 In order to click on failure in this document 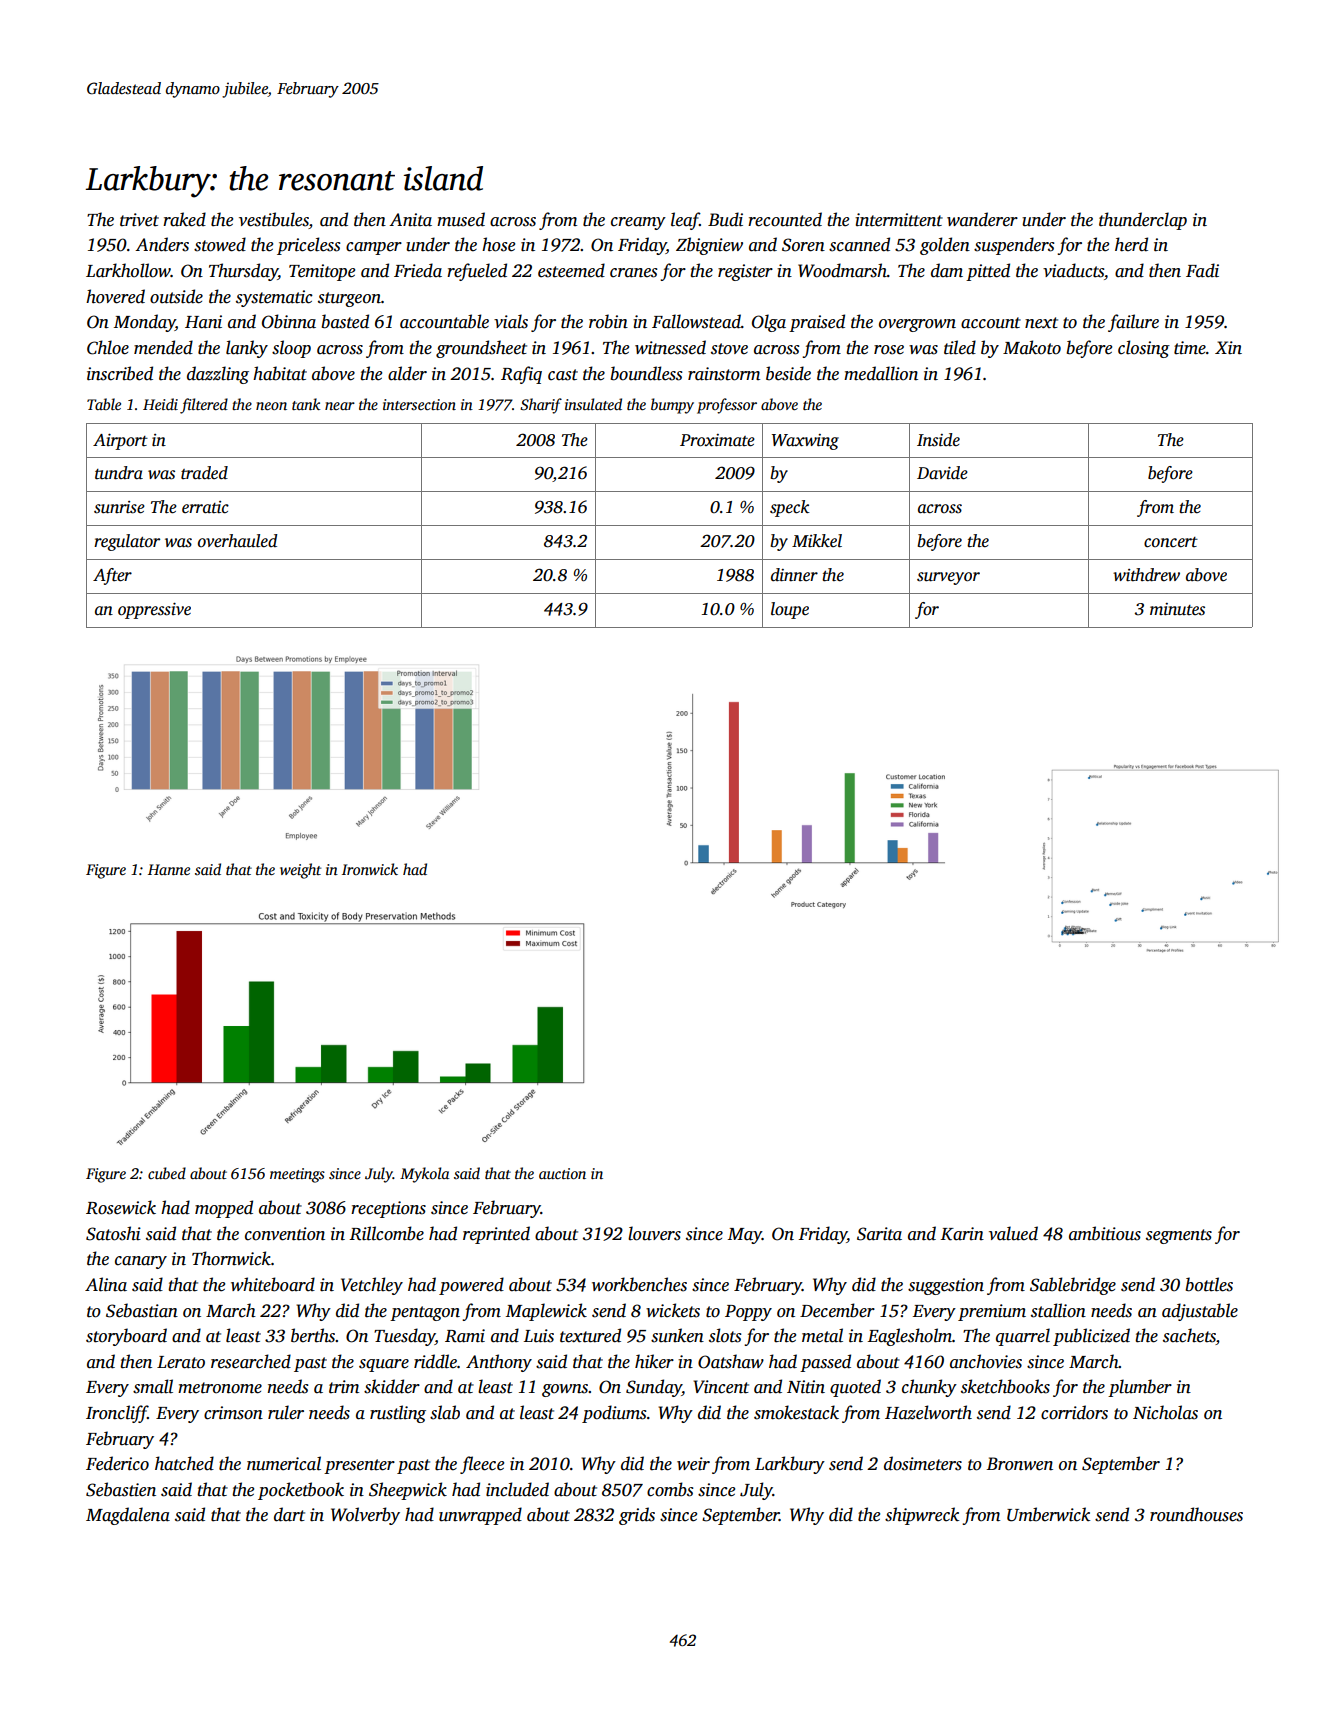, I will do `click(1133, 323)`.
